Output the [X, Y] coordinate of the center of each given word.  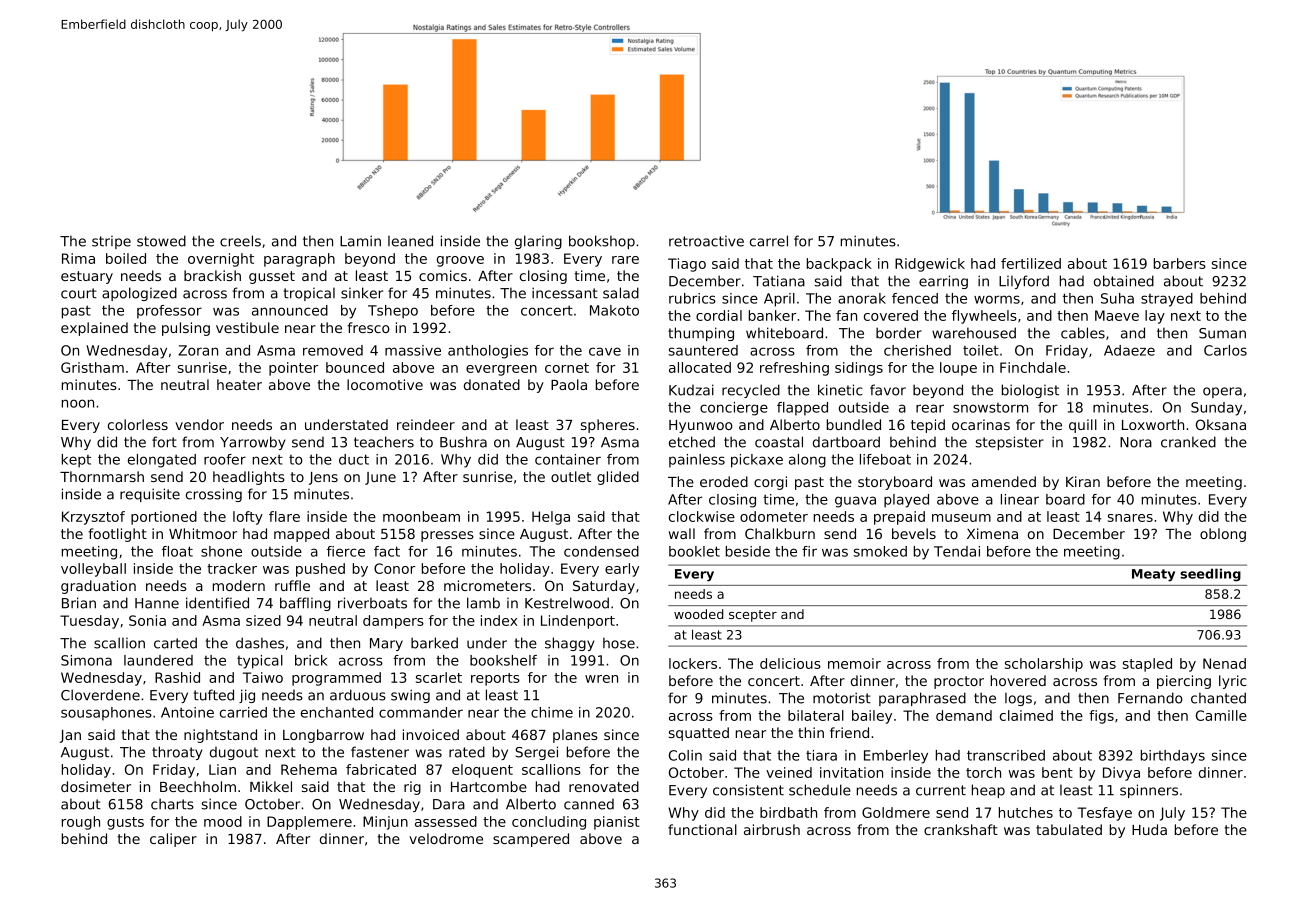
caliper [173, 840]
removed [333, 350]
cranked [1188, 442]
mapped [301, 535]
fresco [368, 327]
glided [618, 478]
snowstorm [990, 408]
